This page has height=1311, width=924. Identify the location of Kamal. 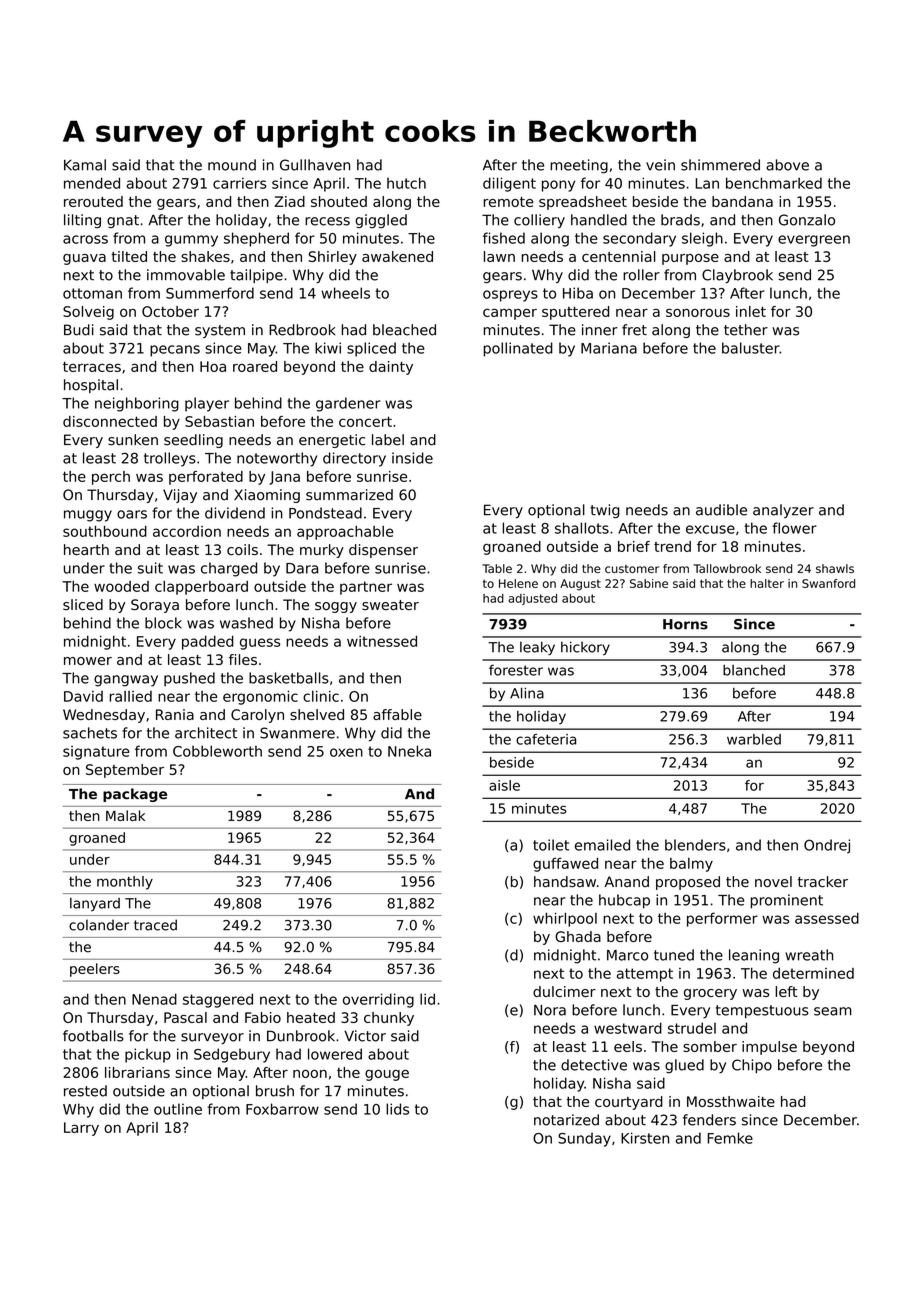
(85, 165).
